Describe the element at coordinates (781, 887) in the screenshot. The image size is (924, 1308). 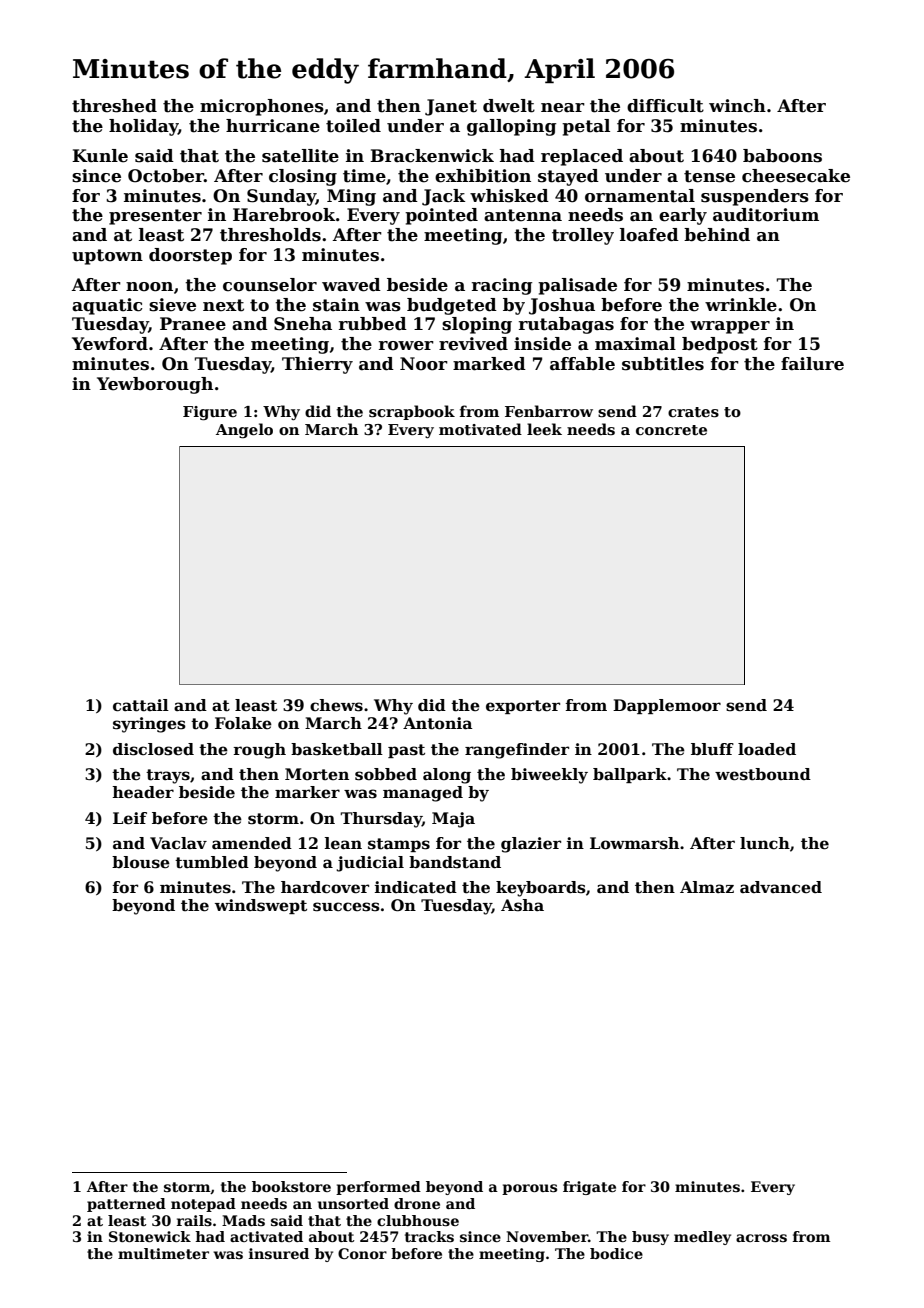
I see `advanced` at that location.
